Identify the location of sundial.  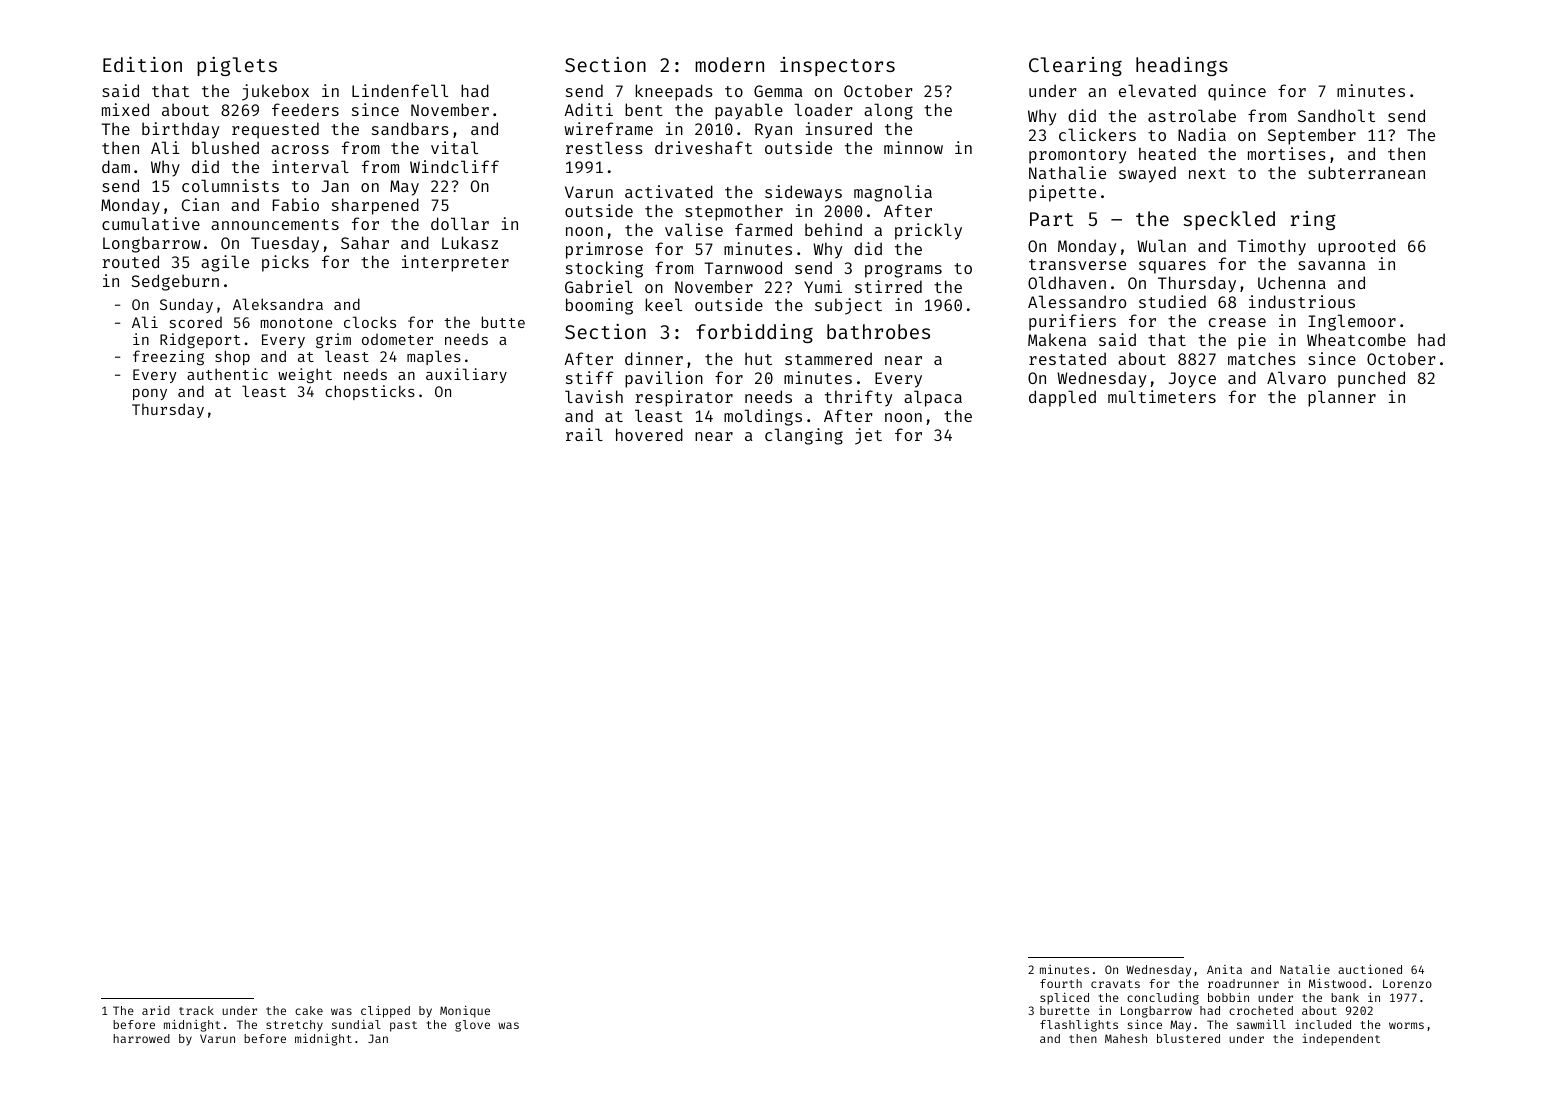
(356, 1024).
